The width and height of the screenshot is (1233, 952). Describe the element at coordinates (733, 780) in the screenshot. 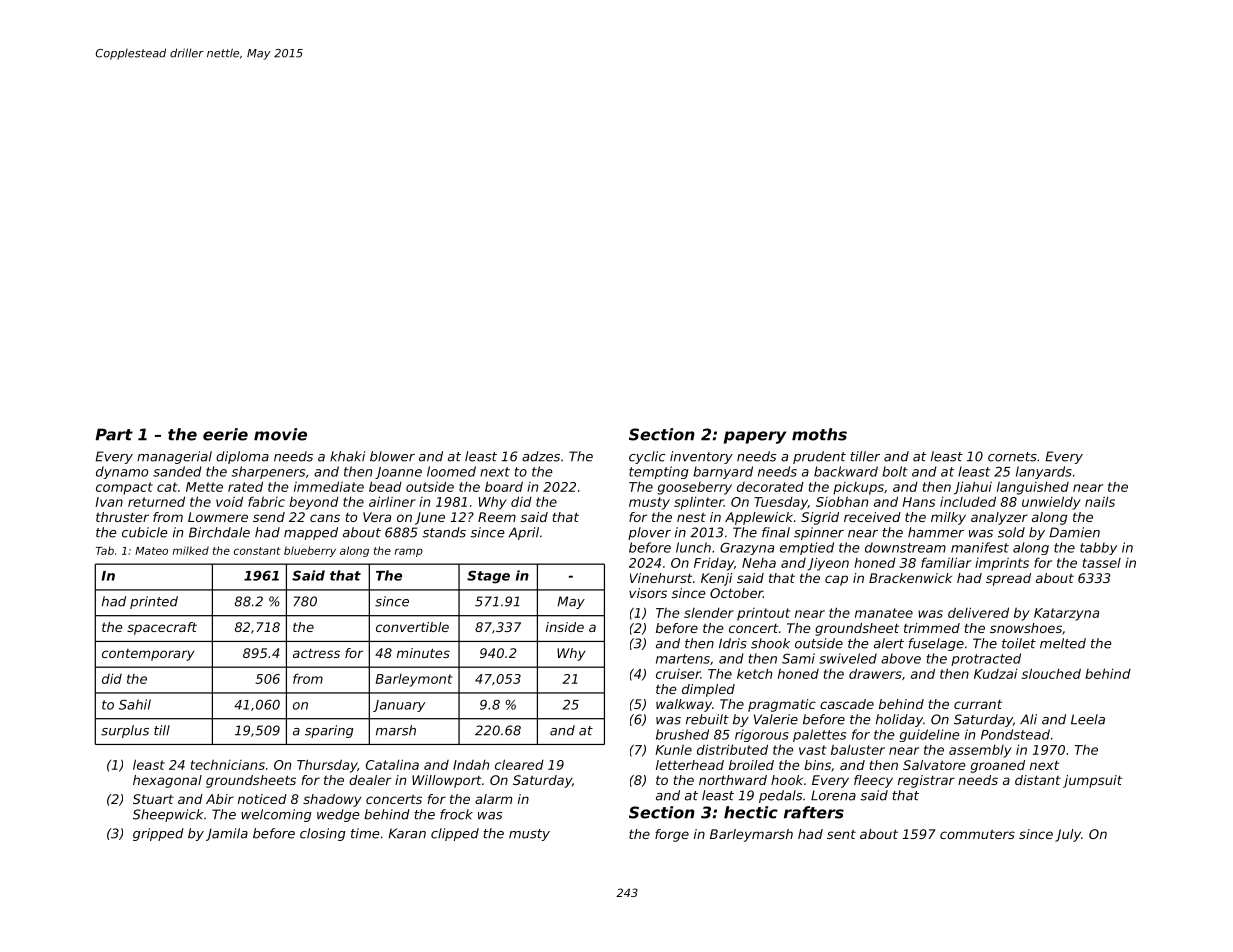

I see `northward` at that location.
